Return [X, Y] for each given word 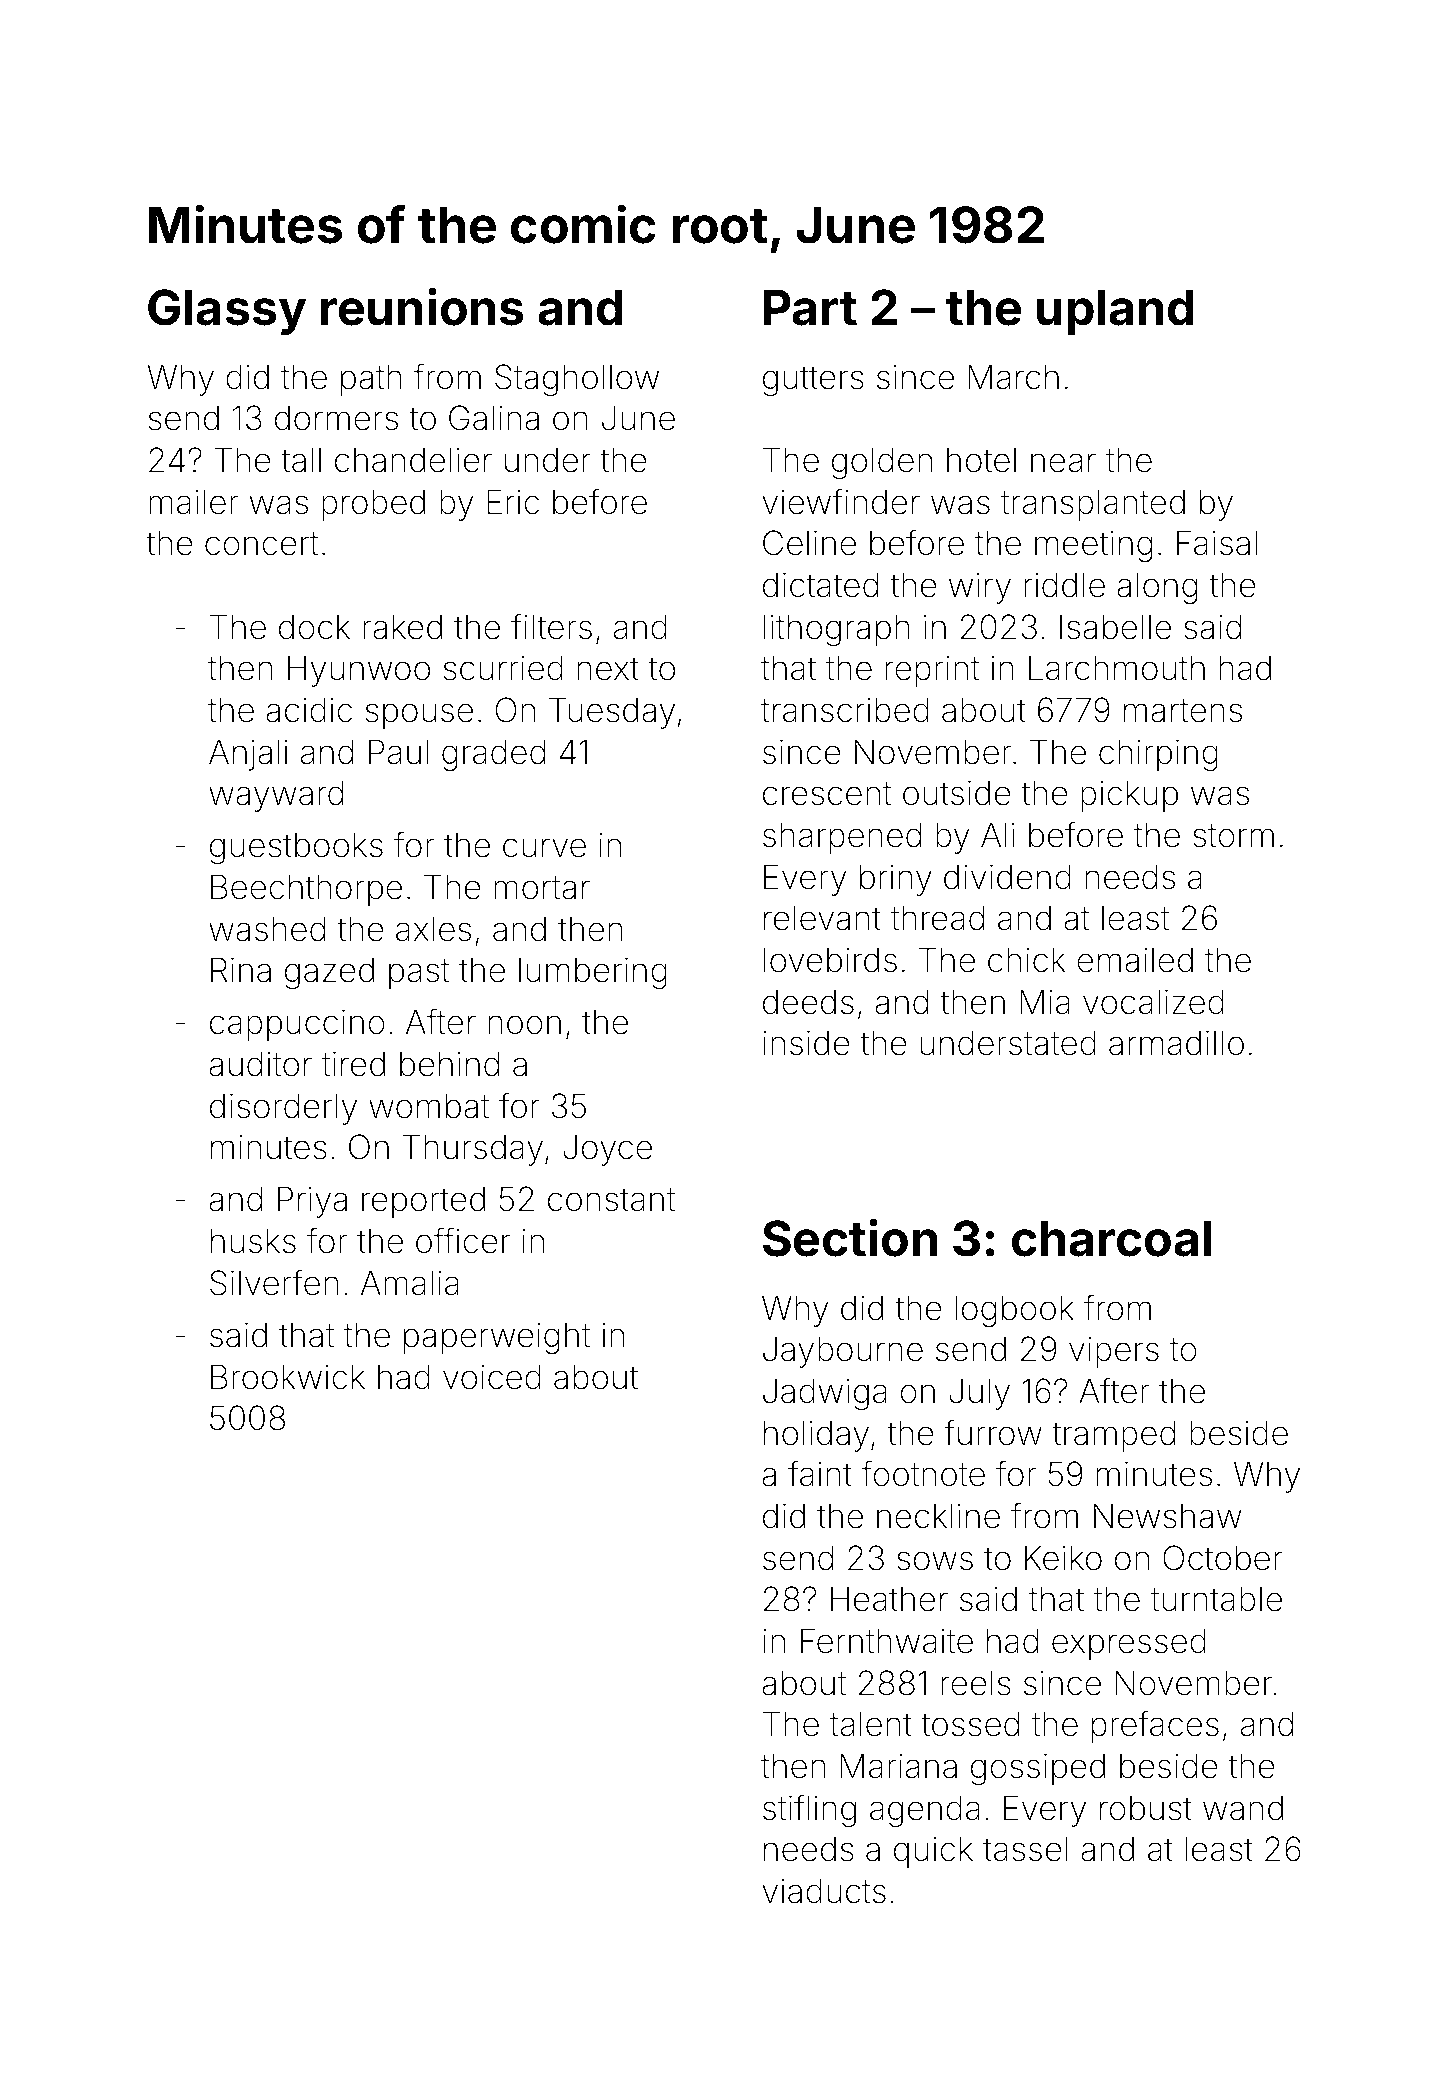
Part [810, 308]
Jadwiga [825, 1394]
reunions [422, 307]
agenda [925, 1811]
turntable [1216, 1599]
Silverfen [274, 1282]
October [1223, 1558]
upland [1115, 312]
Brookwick [288, 1377]
